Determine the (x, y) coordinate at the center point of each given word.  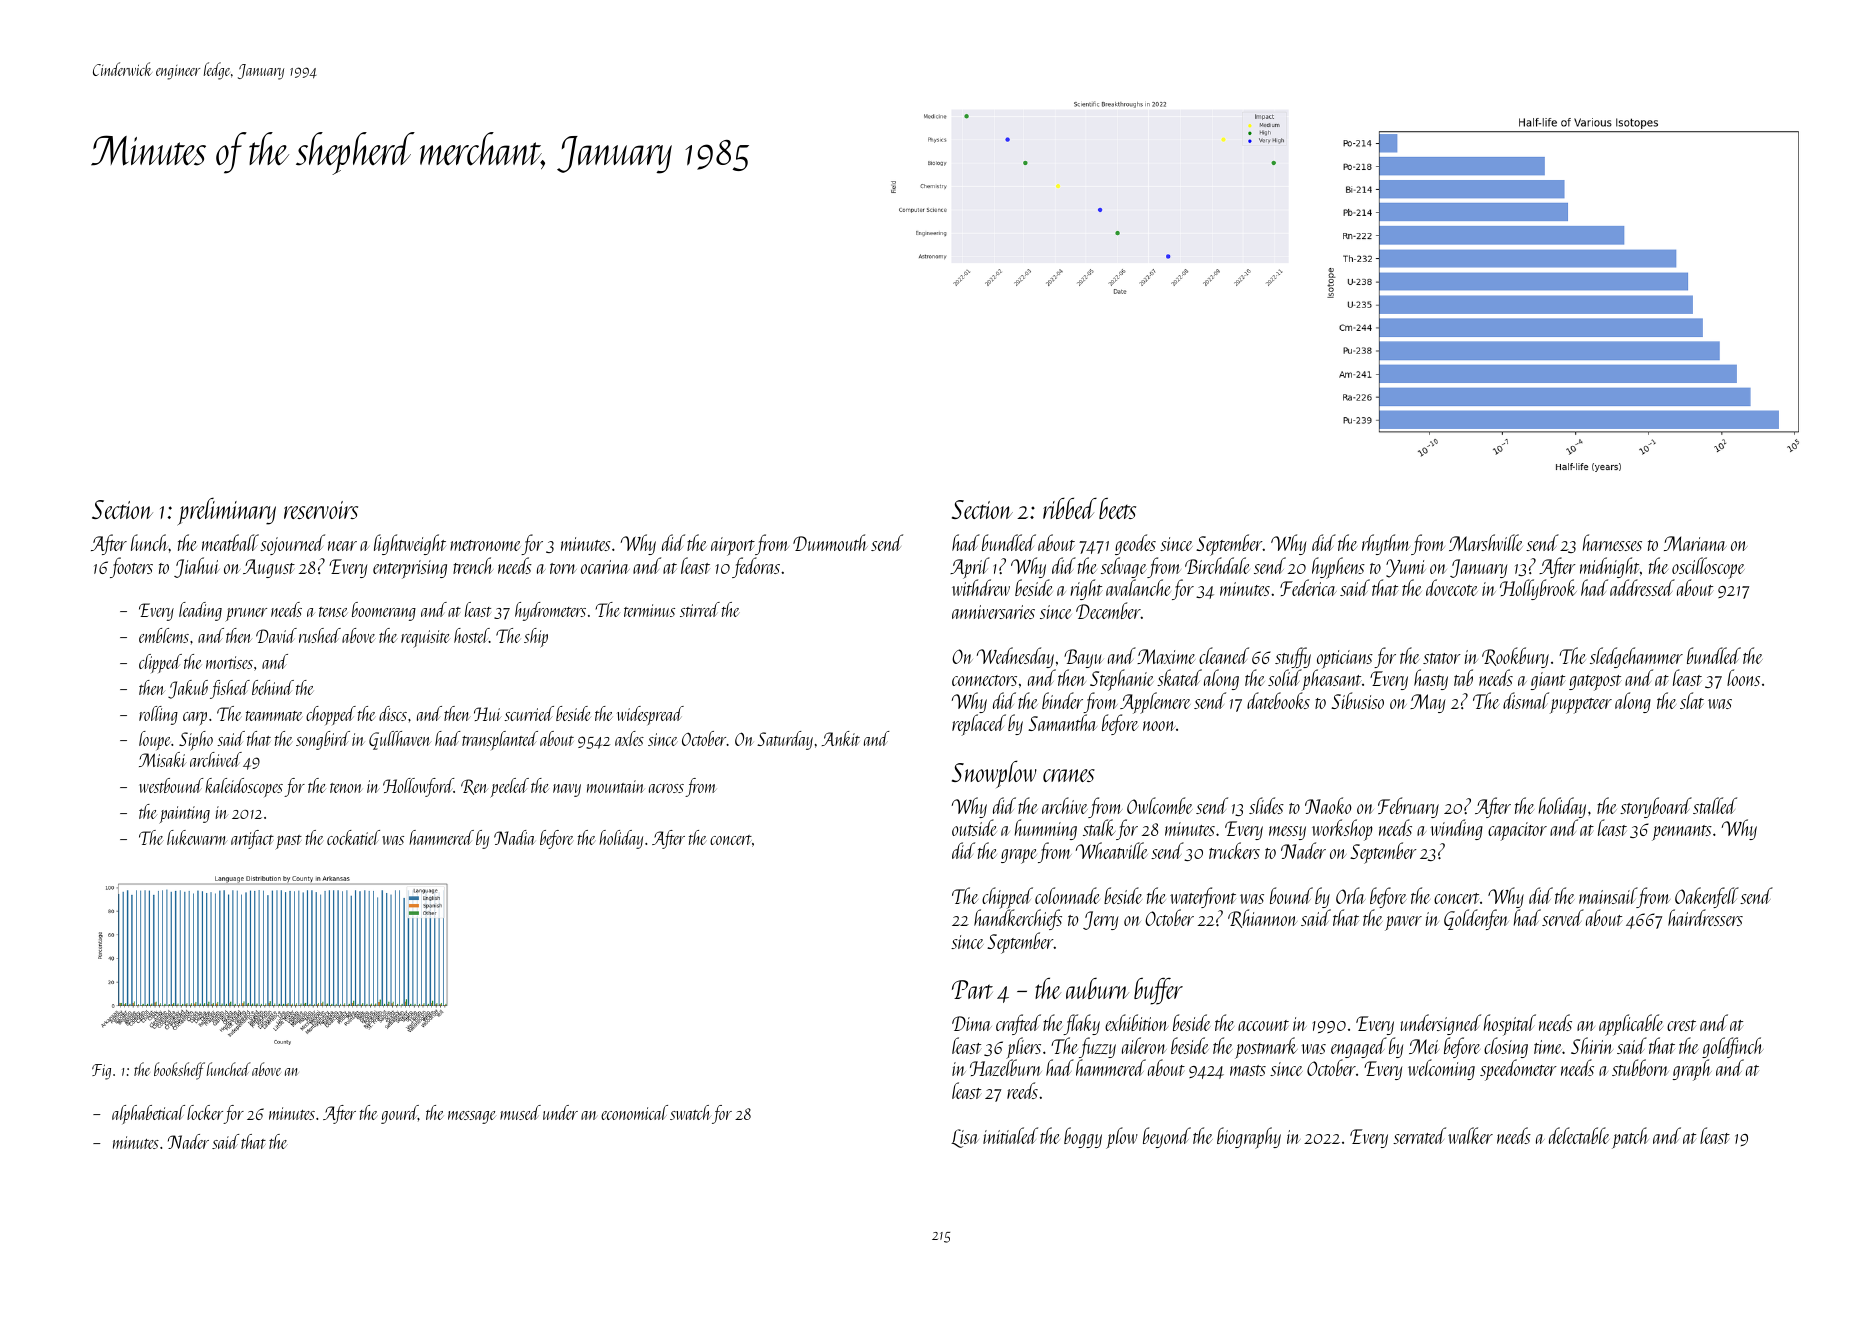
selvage (1124, 567)
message (472, 1117)
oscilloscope (1708, 568)
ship (536, 638)
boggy (1083, 1137)
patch (1630, 1138)
